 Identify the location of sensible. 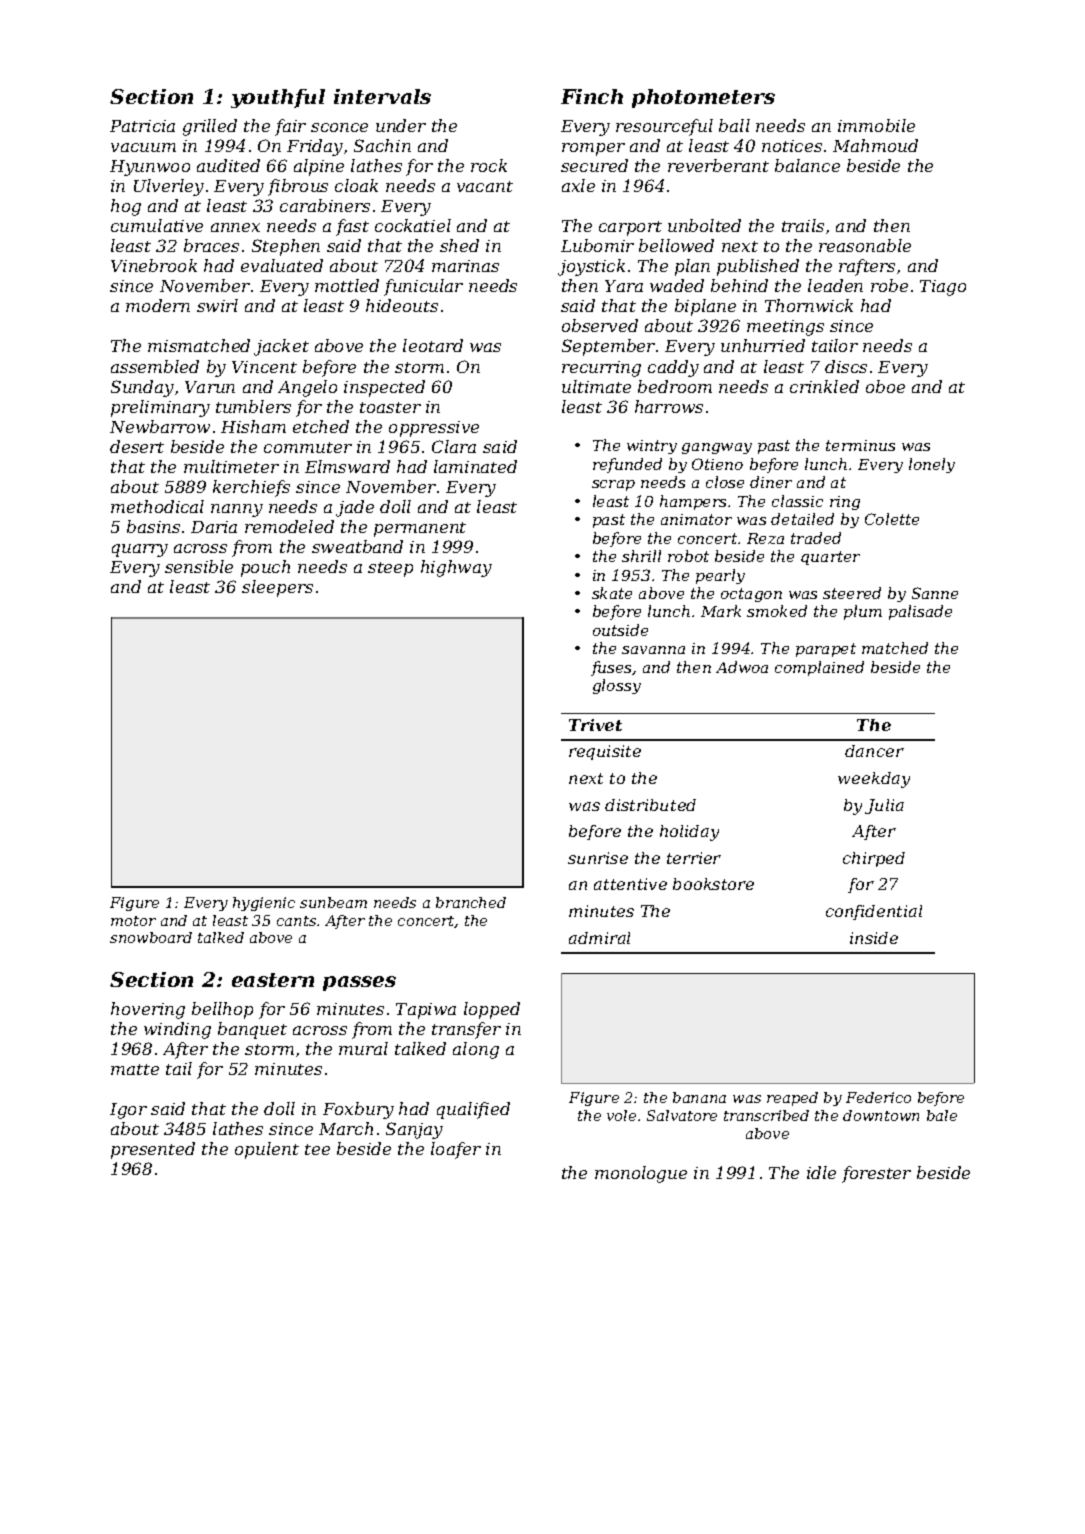
(199, 566).
